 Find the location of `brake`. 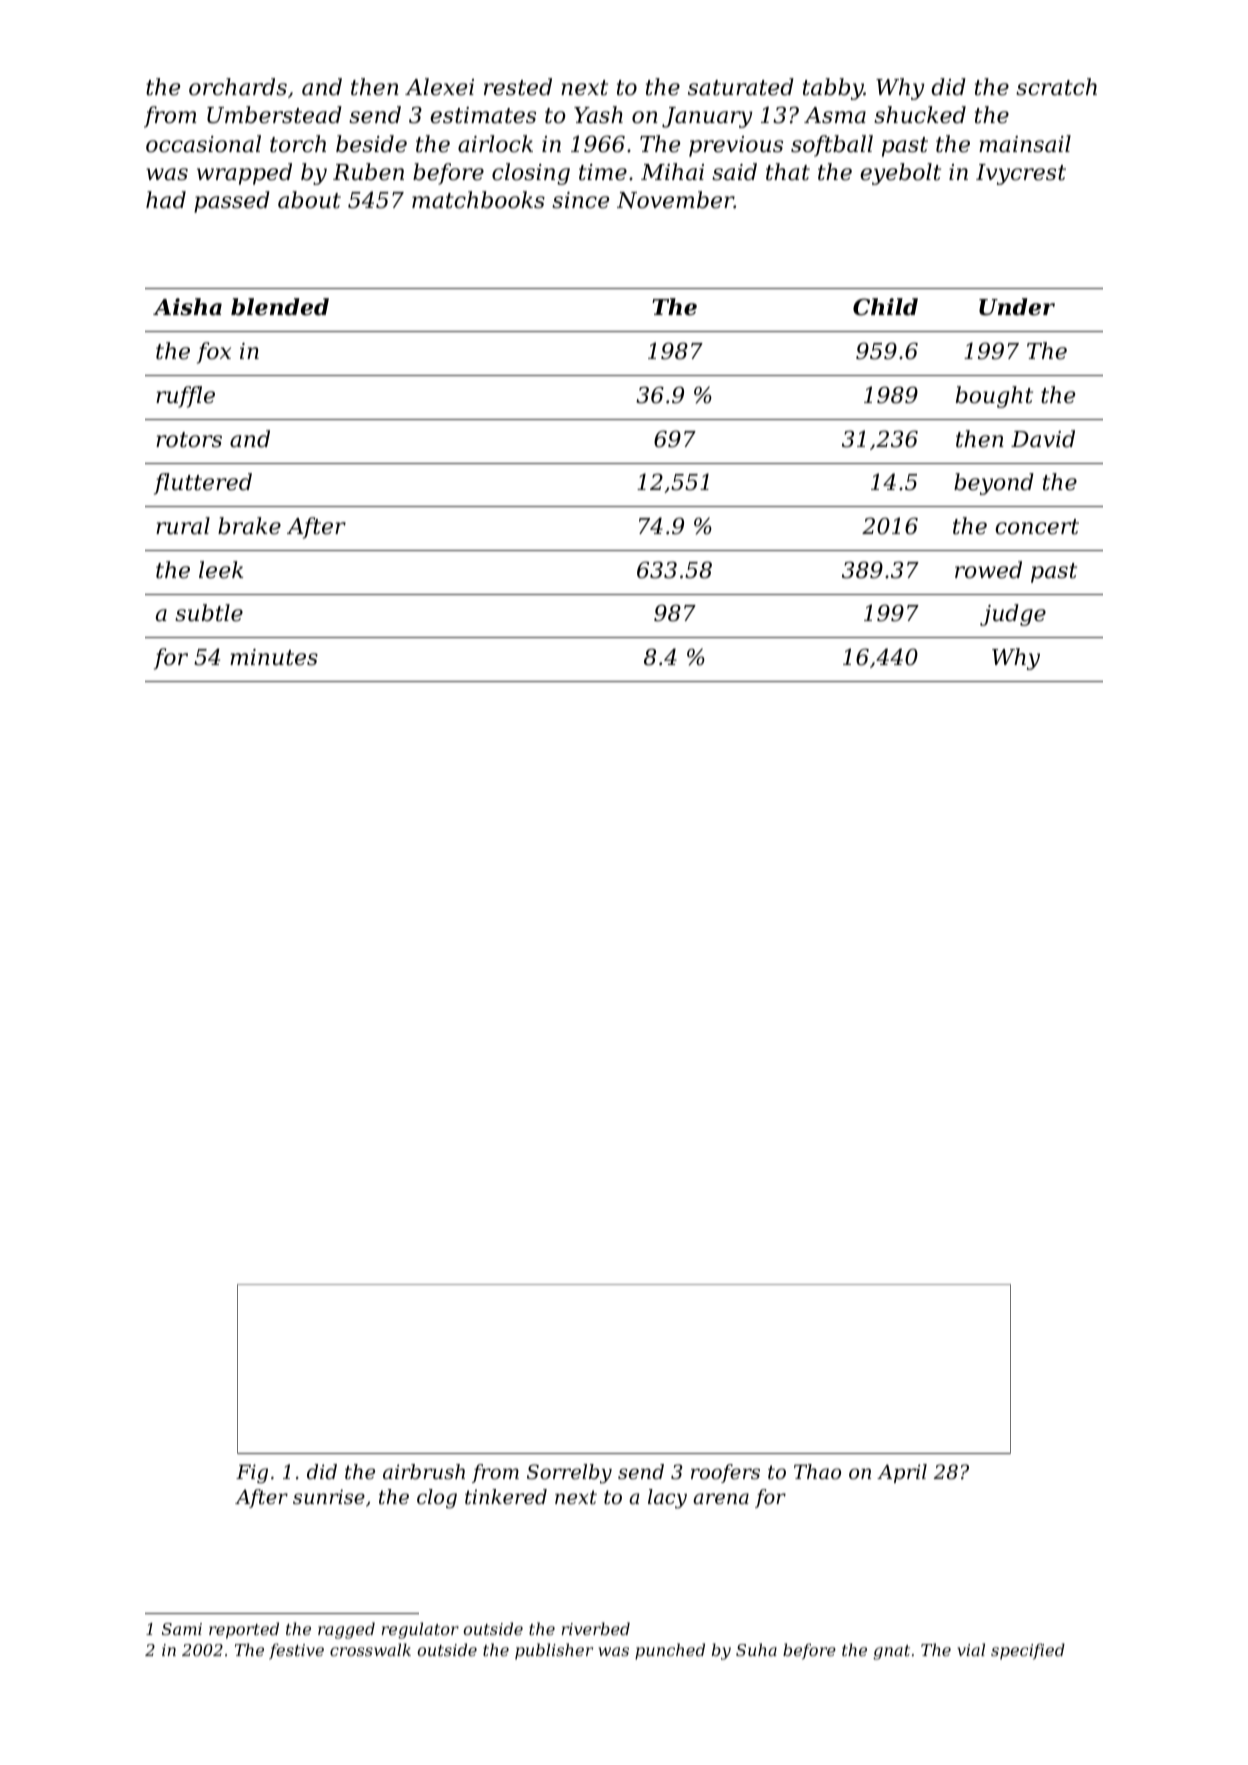

brake is located at coordinates (249, 526).
